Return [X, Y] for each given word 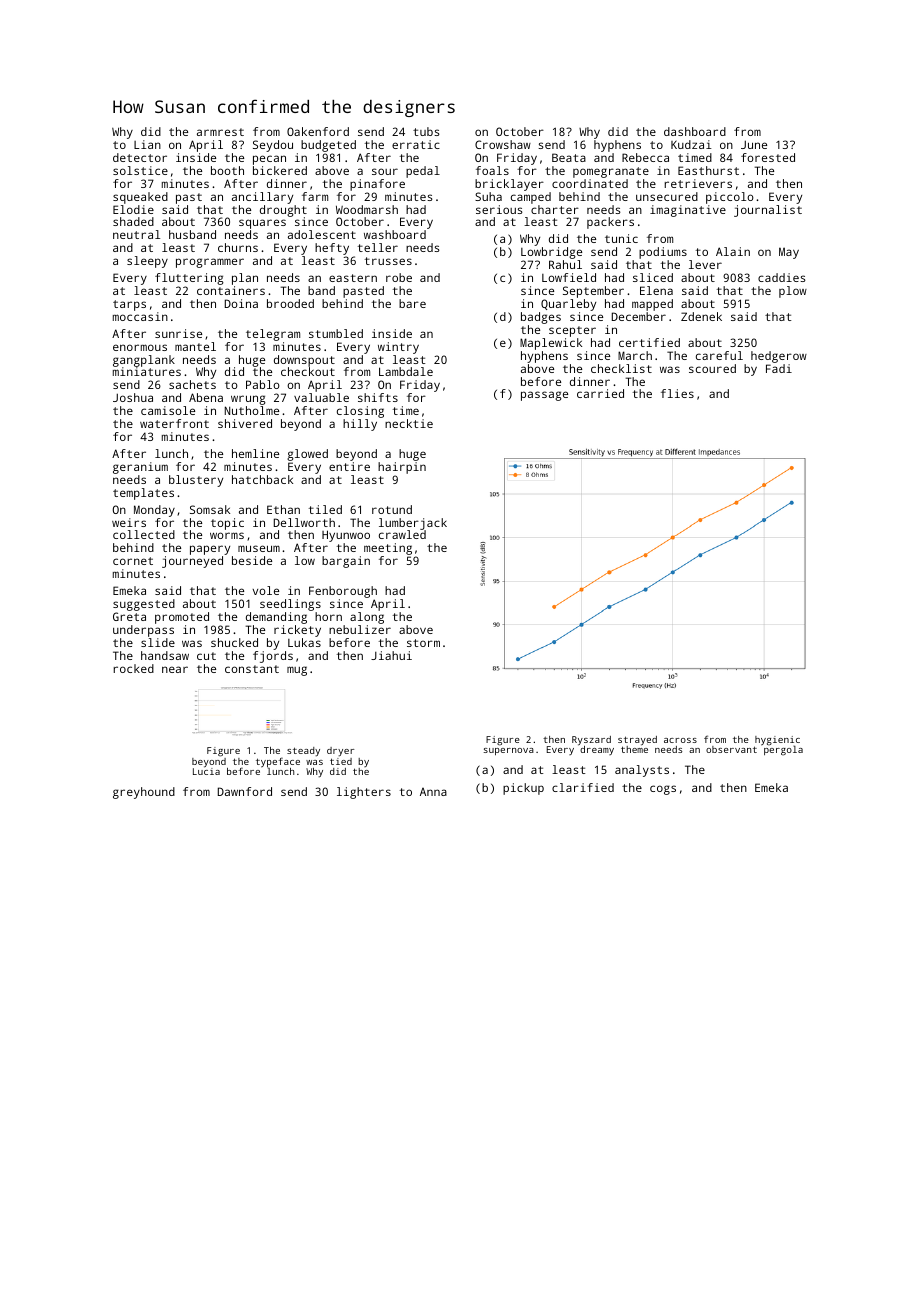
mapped [652, 305]
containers [231, 290]
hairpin [402, 468]
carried [600, 393]
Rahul [565, 264]
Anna [433, 792]
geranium [140, 468]
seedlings [290, 605]
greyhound [144, 793]
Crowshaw [503, 144]
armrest [220, 132]
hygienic [777, 741]
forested [768, 157]
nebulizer [360, 629]
